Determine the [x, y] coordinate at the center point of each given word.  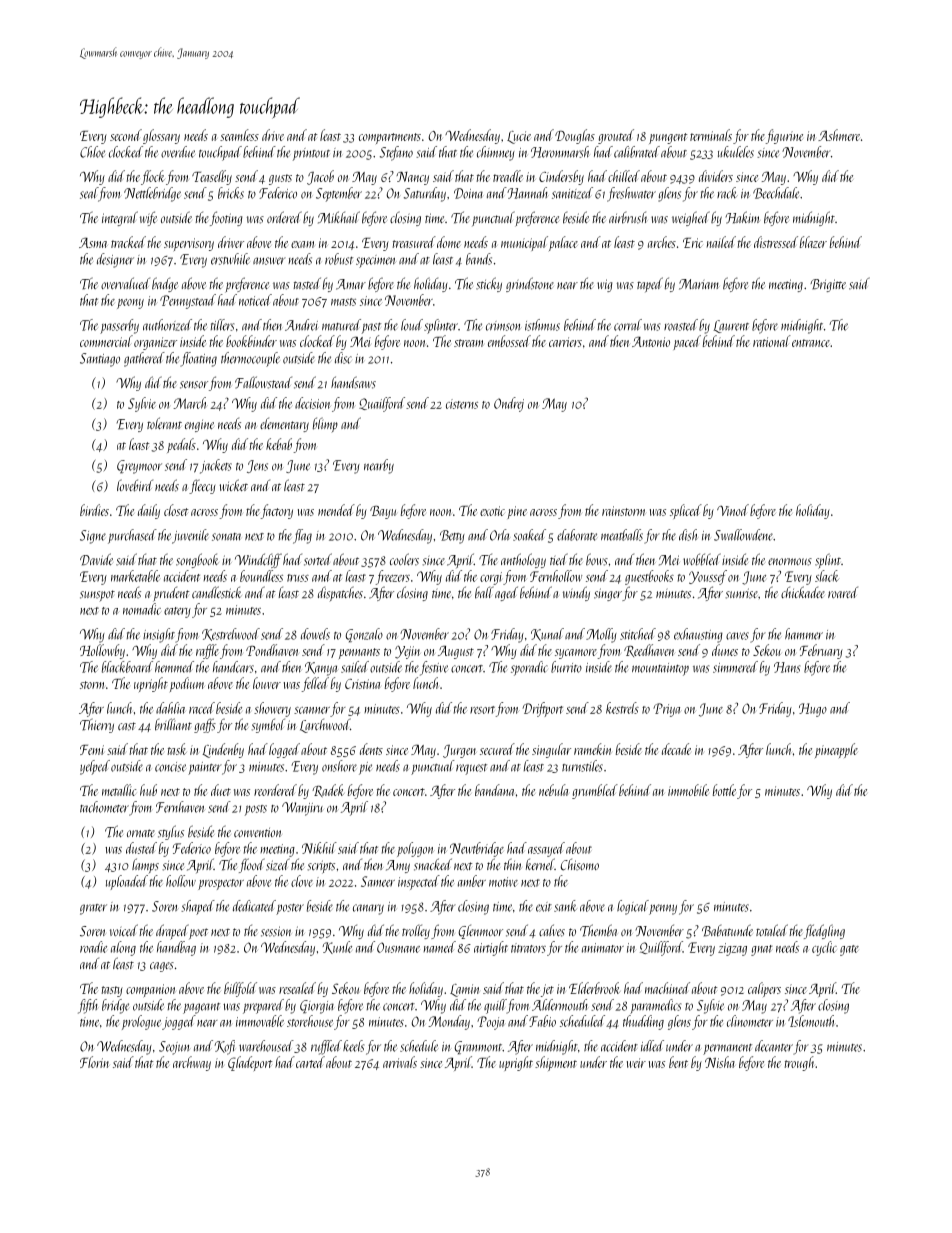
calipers [764, 989]
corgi [491, 578]
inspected [419, 882]
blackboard [127, 667]
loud [412, 325]
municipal [524, 243]
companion [150, 990]
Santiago [100, 360]
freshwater [631, 194]
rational [772, 341]
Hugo [813, 710]
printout [311, 154]
